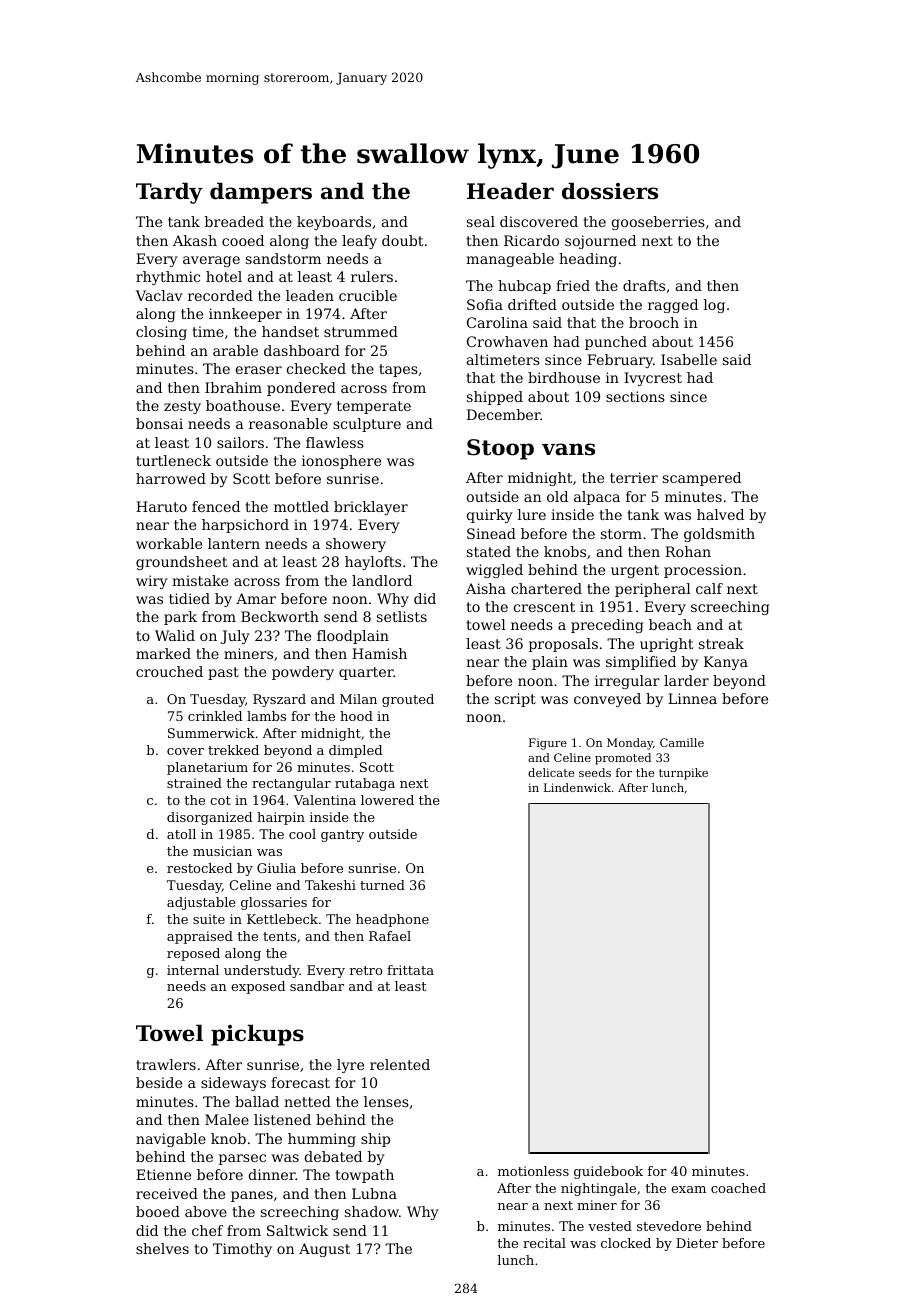 The height and width of the screenshot is (1316, 908). I want to click on zesty, so click(182, 407).
